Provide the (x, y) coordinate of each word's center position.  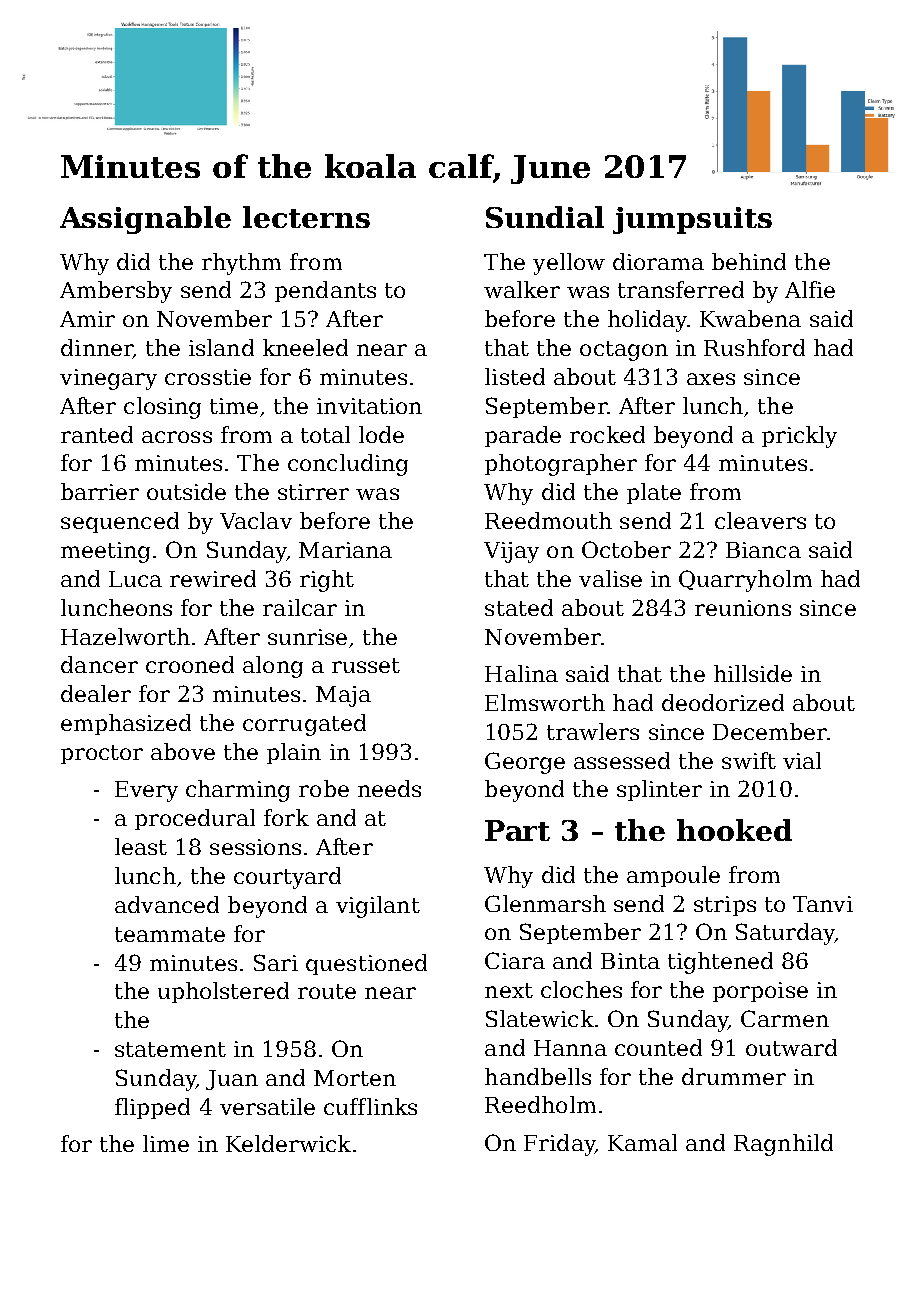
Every (146, 791)
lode (381, 434)
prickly (799, 437)
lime (166, 1143)
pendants (325, 291)
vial (802, 760)
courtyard (287, 878)
